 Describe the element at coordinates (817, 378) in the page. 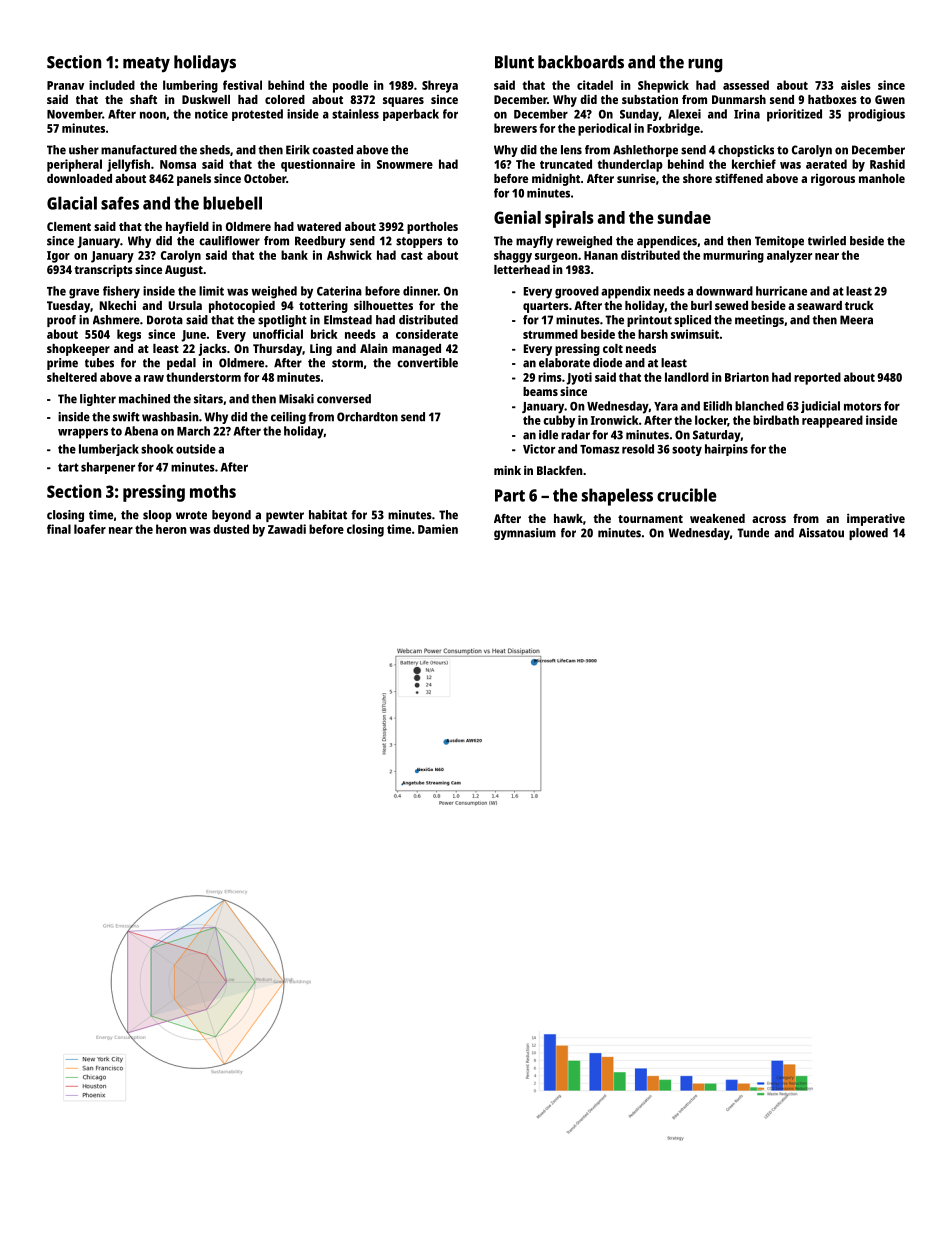

I see `reported` at that location.
